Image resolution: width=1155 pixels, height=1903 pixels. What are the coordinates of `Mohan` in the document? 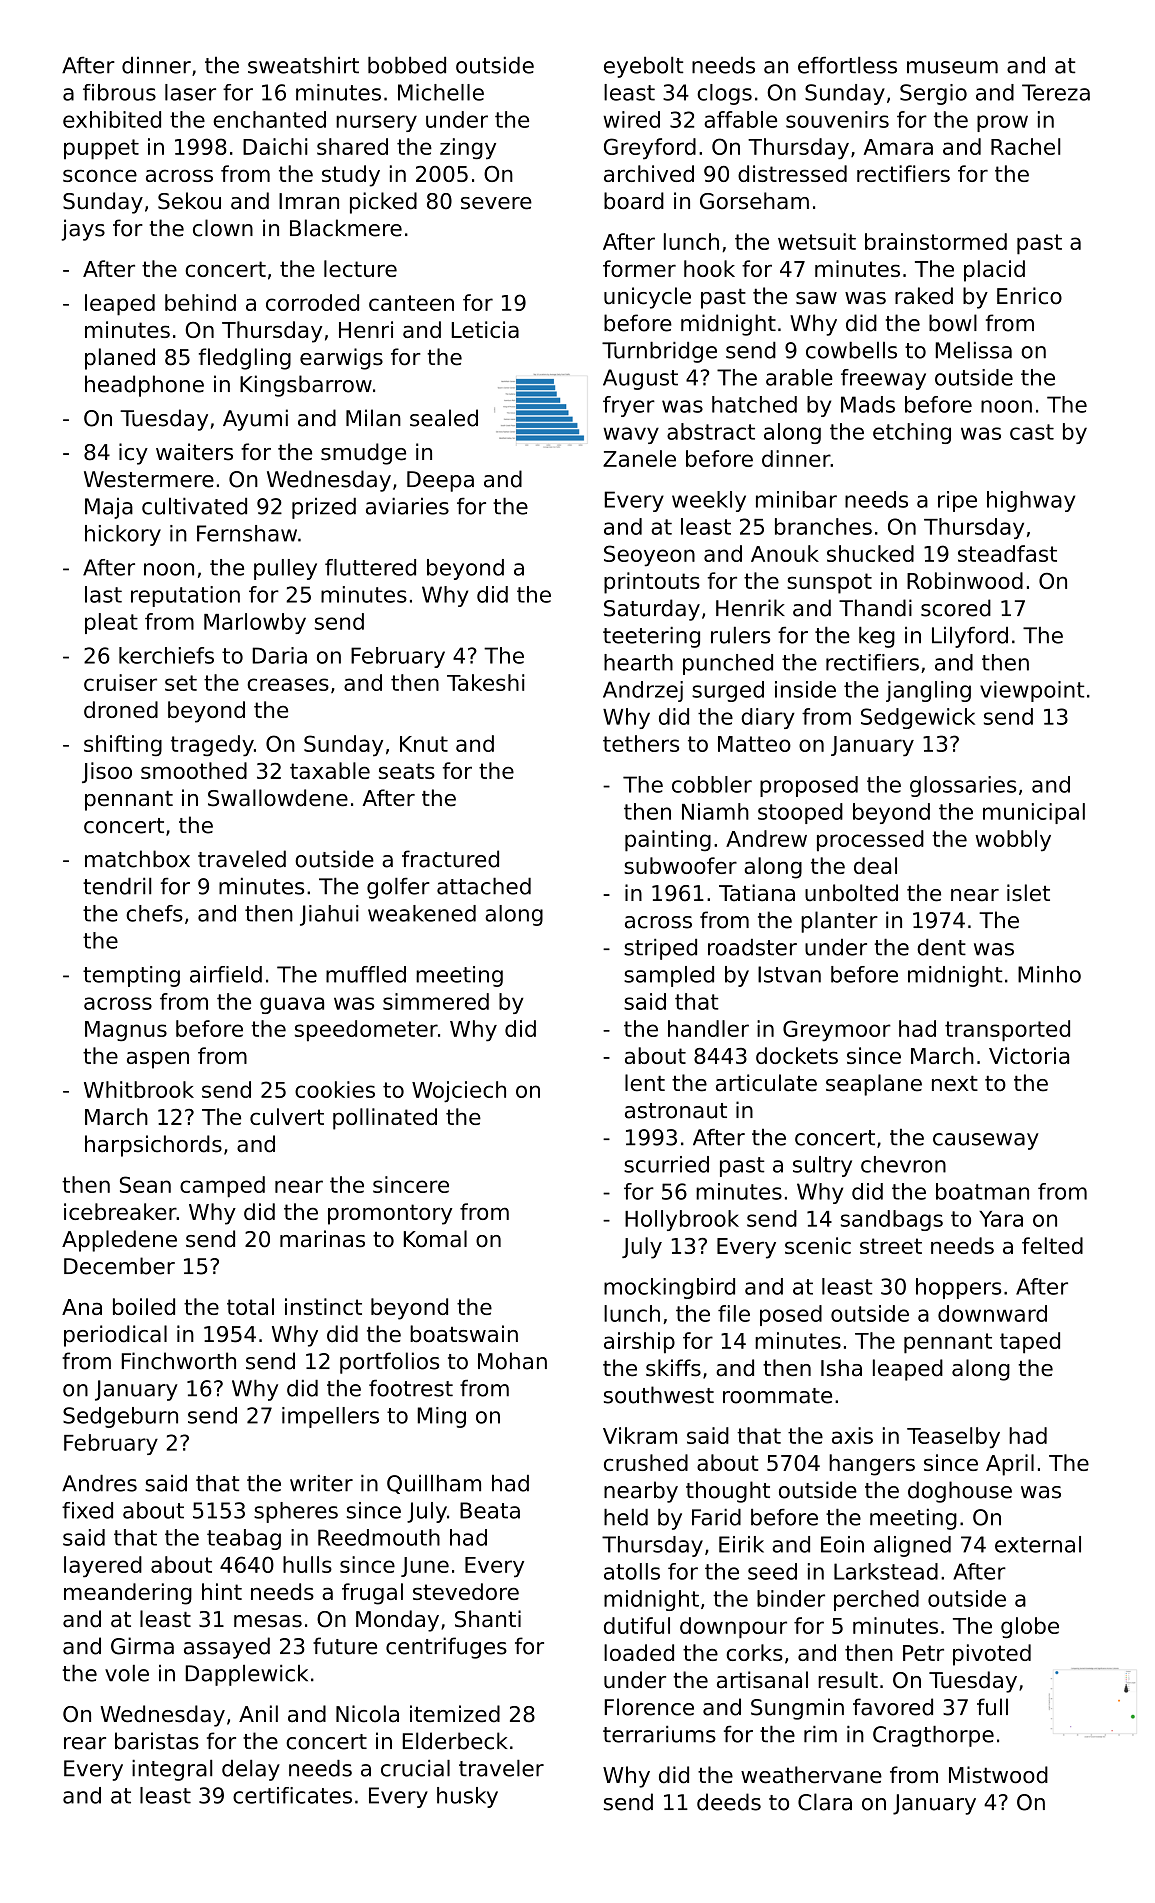 It's located at (512, 1361).
